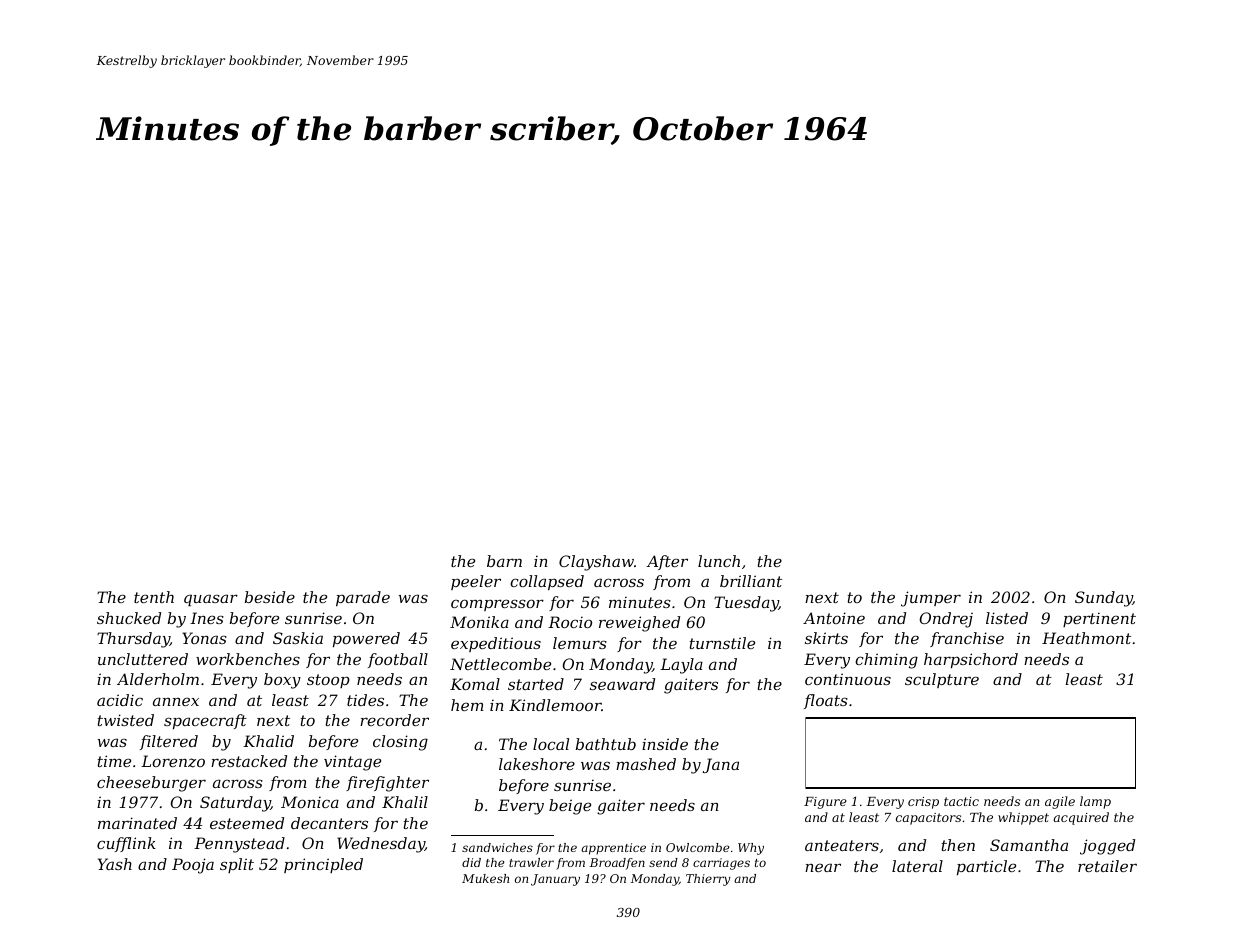  What do you see at coordinates (1104, 599) in the screenshot?
I see `Sunday` at bounding box center [1104, 599].
